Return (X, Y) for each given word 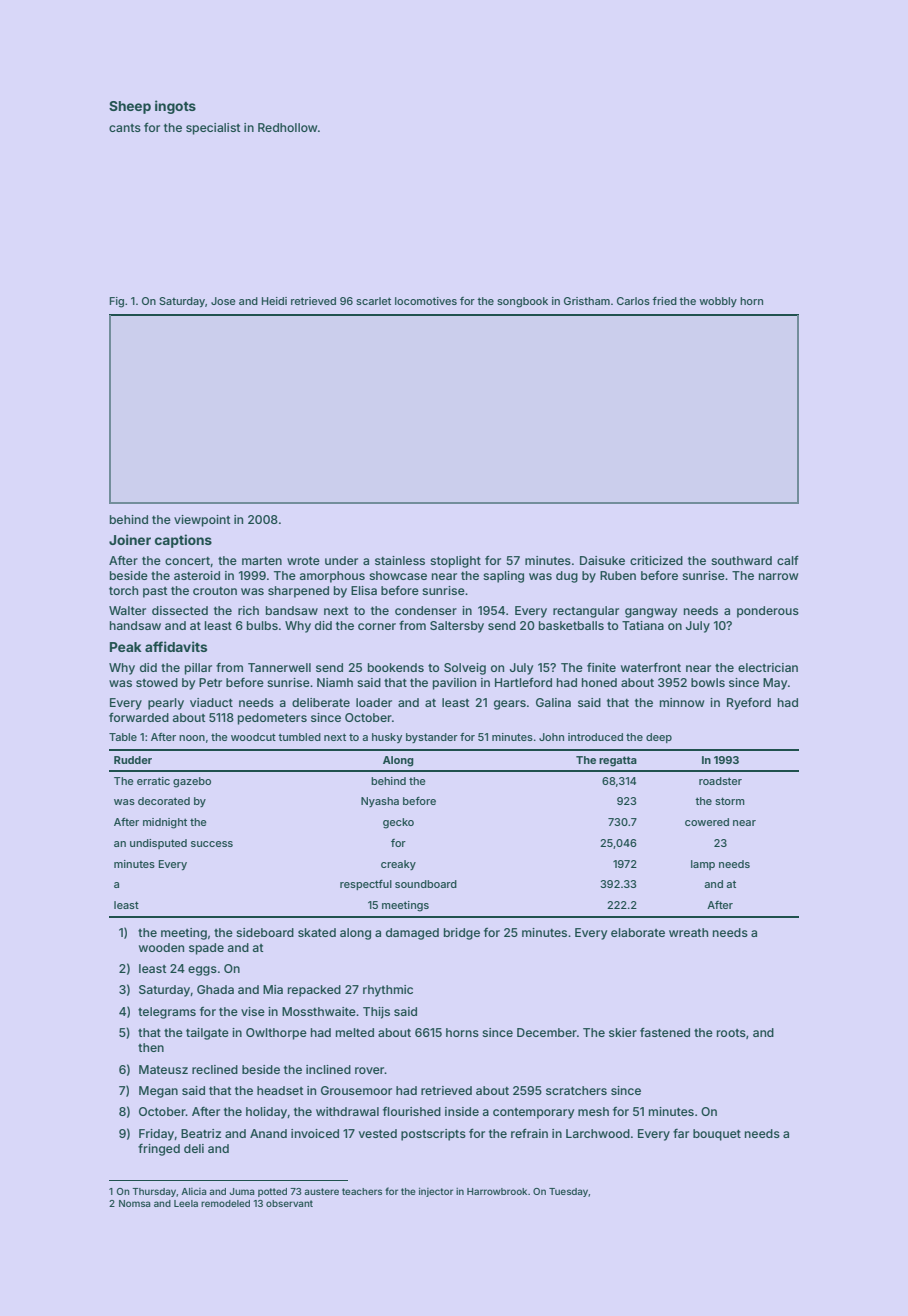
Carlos (633, 301)
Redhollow (288, 127)
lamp (703, 865)
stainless (400, 560)
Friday (156, 1135)
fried (664, 301)
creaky (398, 865)
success (212, 844)
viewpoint (202, 521)
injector (436, 1192)
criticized (656, 560)
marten (262, 561)
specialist (213, 129)
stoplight (455, 562)
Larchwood (598, 1133)
